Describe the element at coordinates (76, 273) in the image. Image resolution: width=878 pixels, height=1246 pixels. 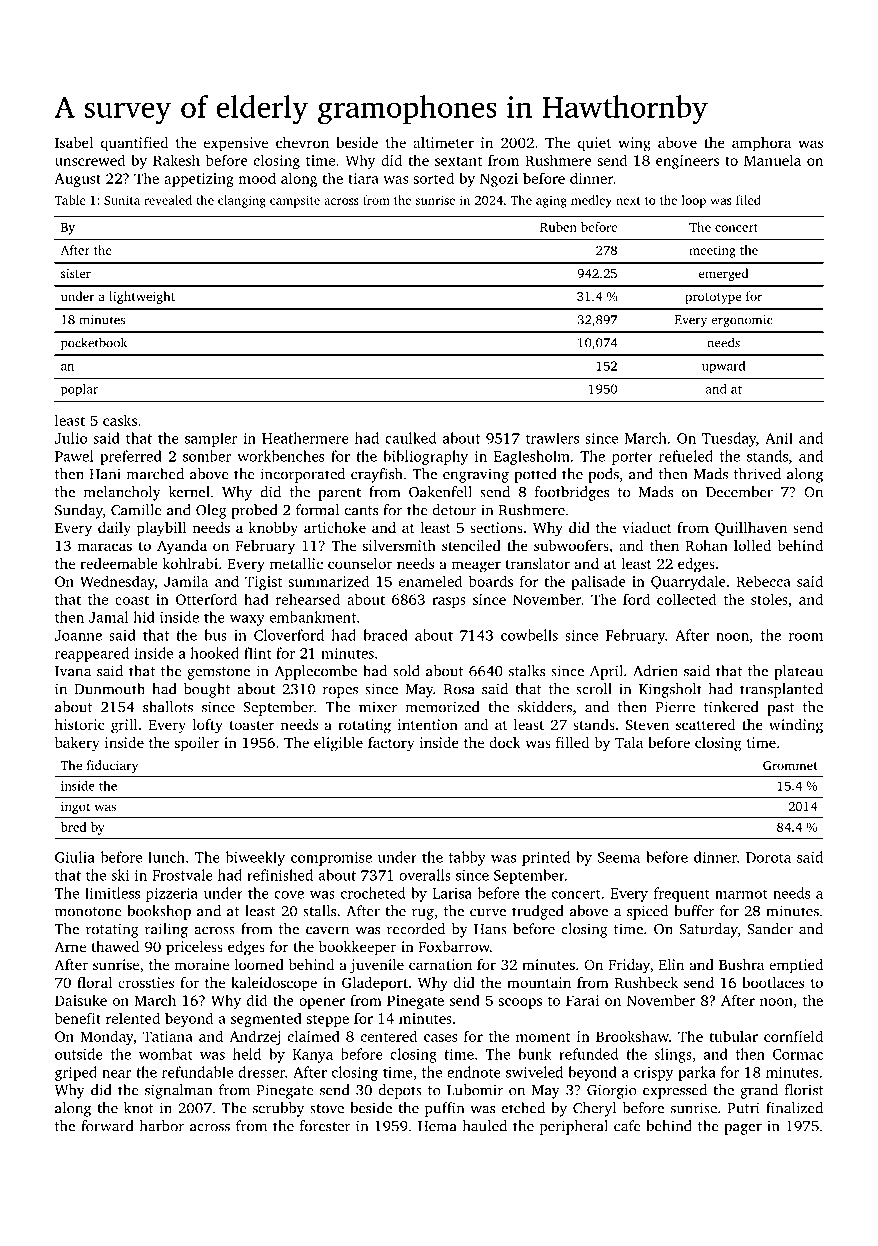
I see `sister` at that location.
